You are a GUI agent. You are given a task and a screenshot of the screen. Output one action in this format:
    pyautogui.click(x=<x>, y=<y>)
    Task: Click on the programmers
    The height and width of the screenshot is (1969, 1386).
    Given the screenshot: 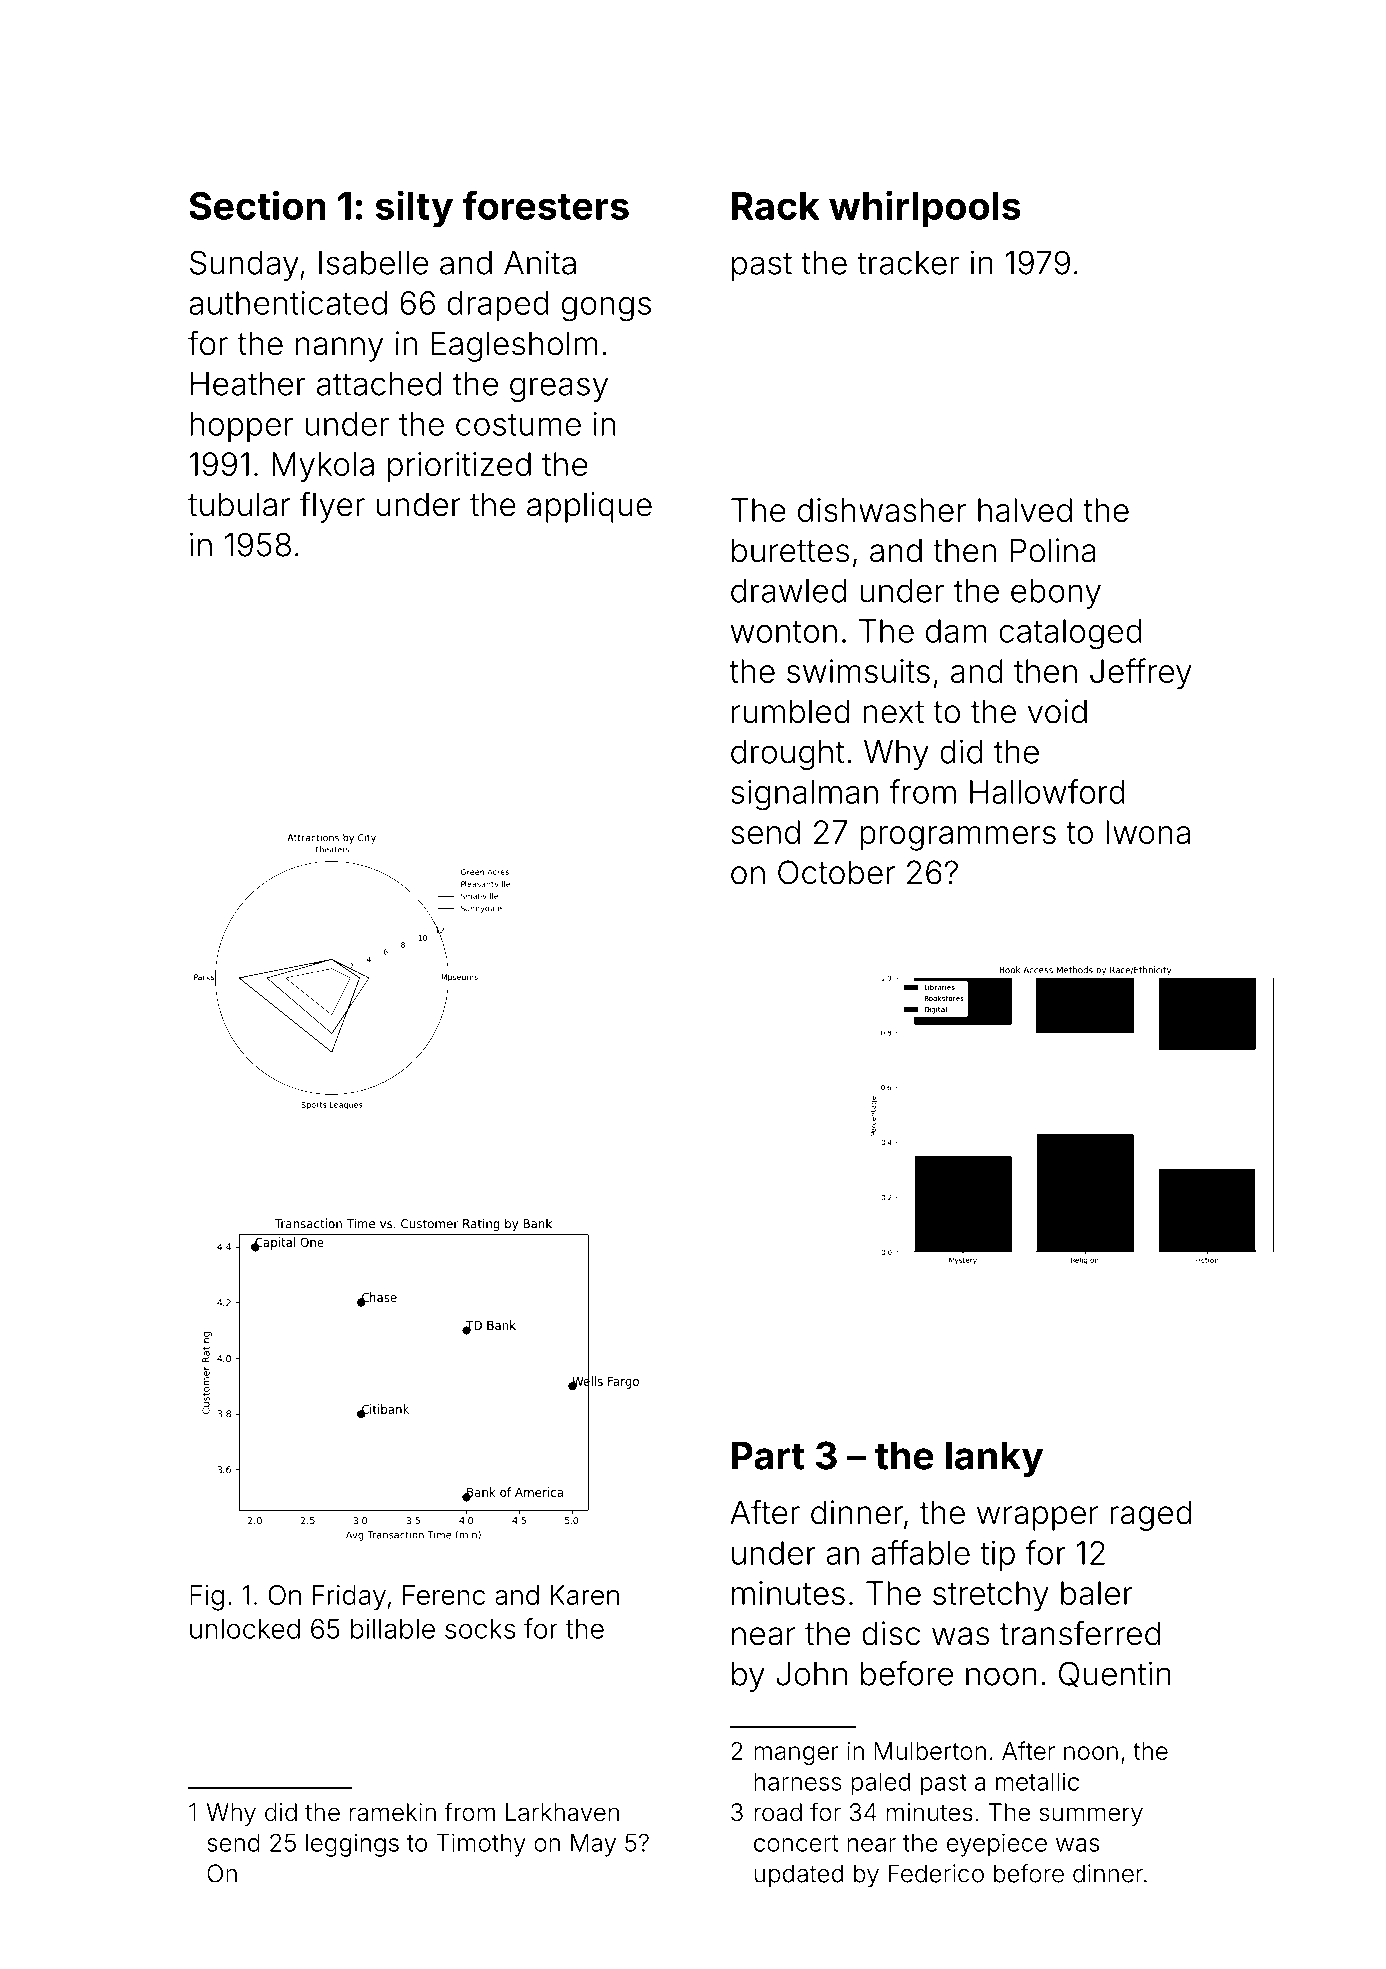 What is the action you would take?
    pyautogui.click(x=958, y=838)
